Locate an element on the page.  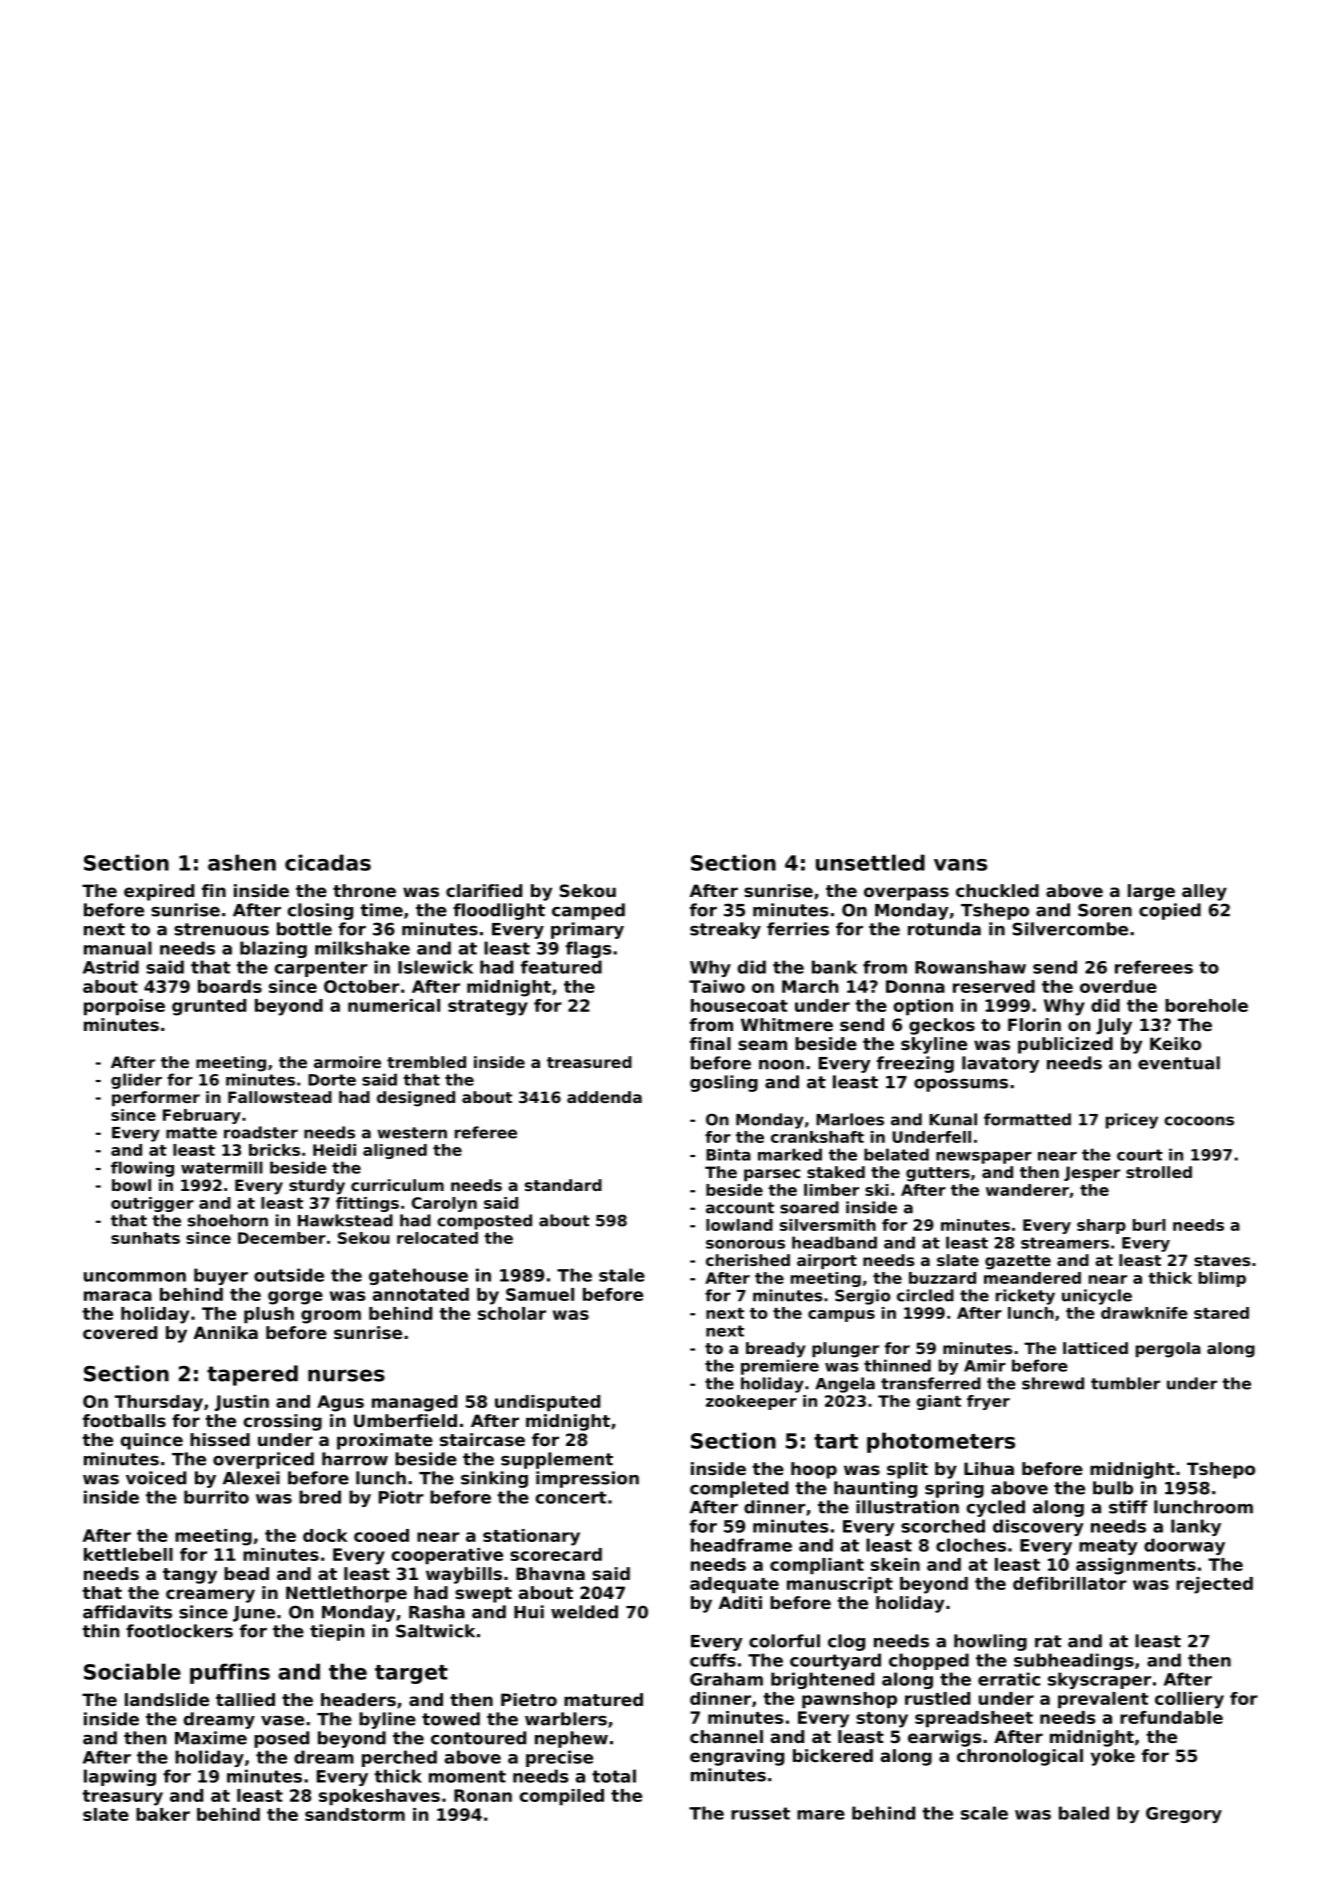
Sociable is located at coordinates (132, 1671).
